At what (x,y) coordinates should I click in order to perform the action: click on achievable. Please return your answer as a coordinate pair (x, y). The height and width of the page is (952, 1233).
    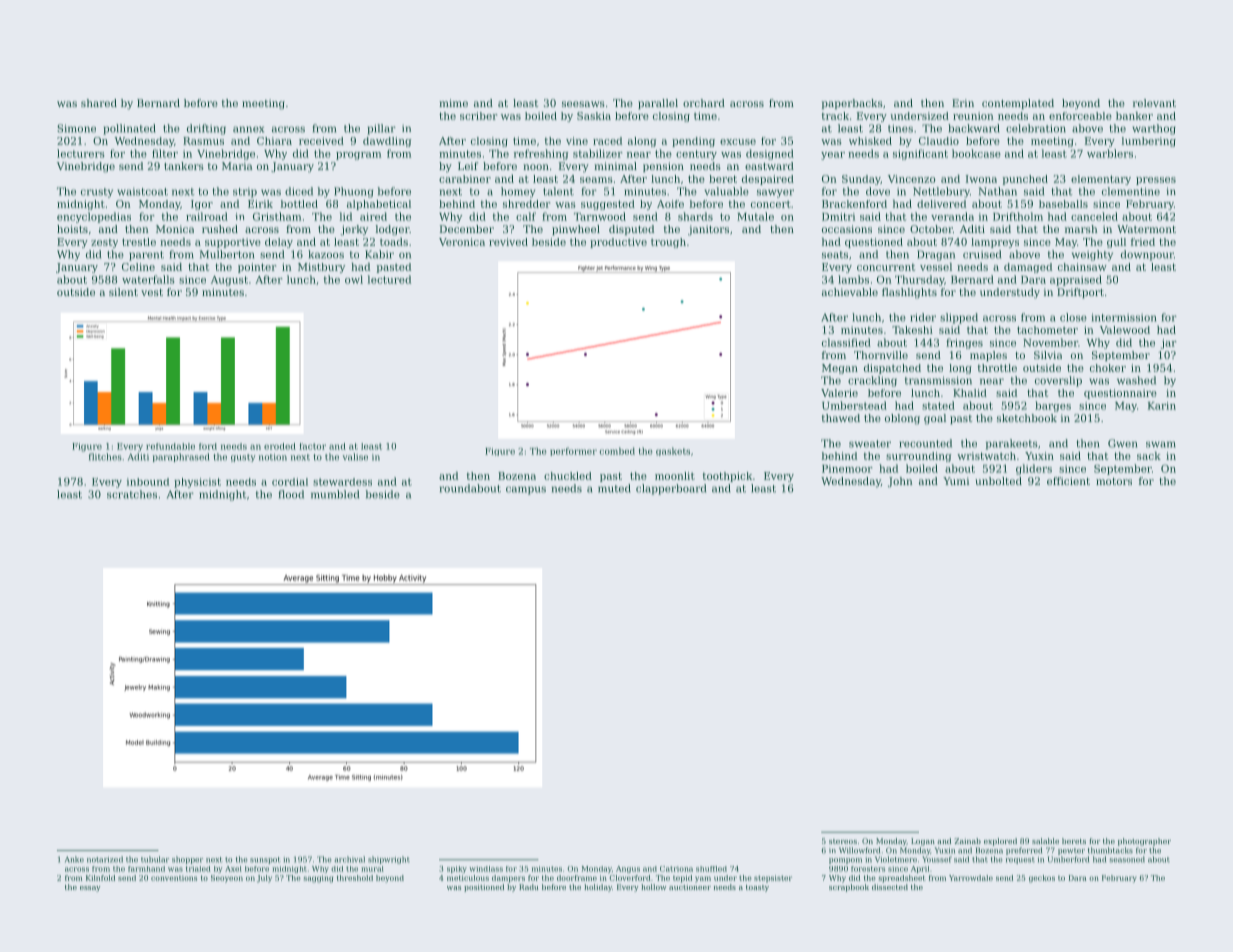
    Looking at the image, I should click on (850, 292).
